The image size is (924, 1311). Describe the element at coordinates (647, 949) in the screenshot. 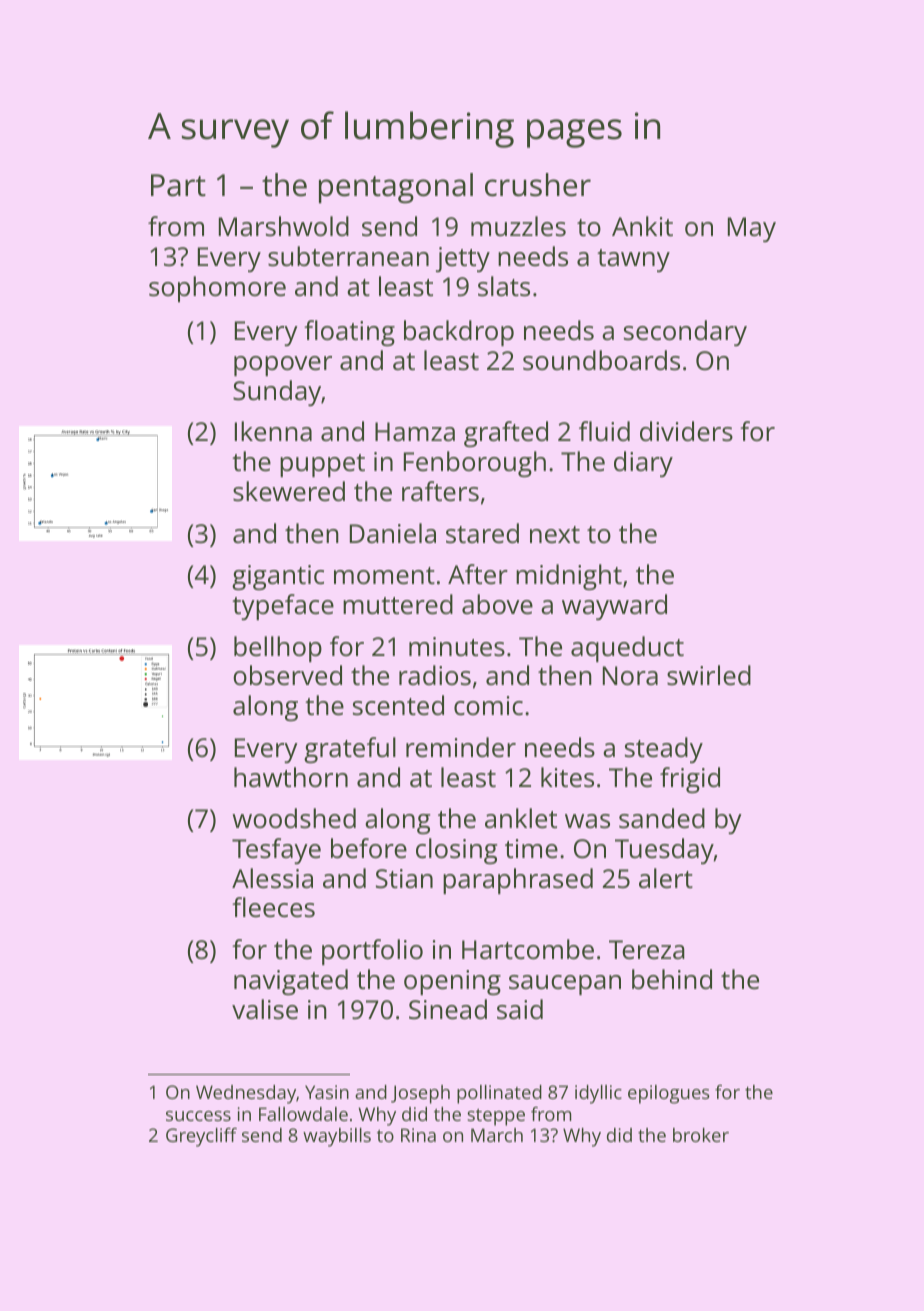

I see `Tereza` at that location.
